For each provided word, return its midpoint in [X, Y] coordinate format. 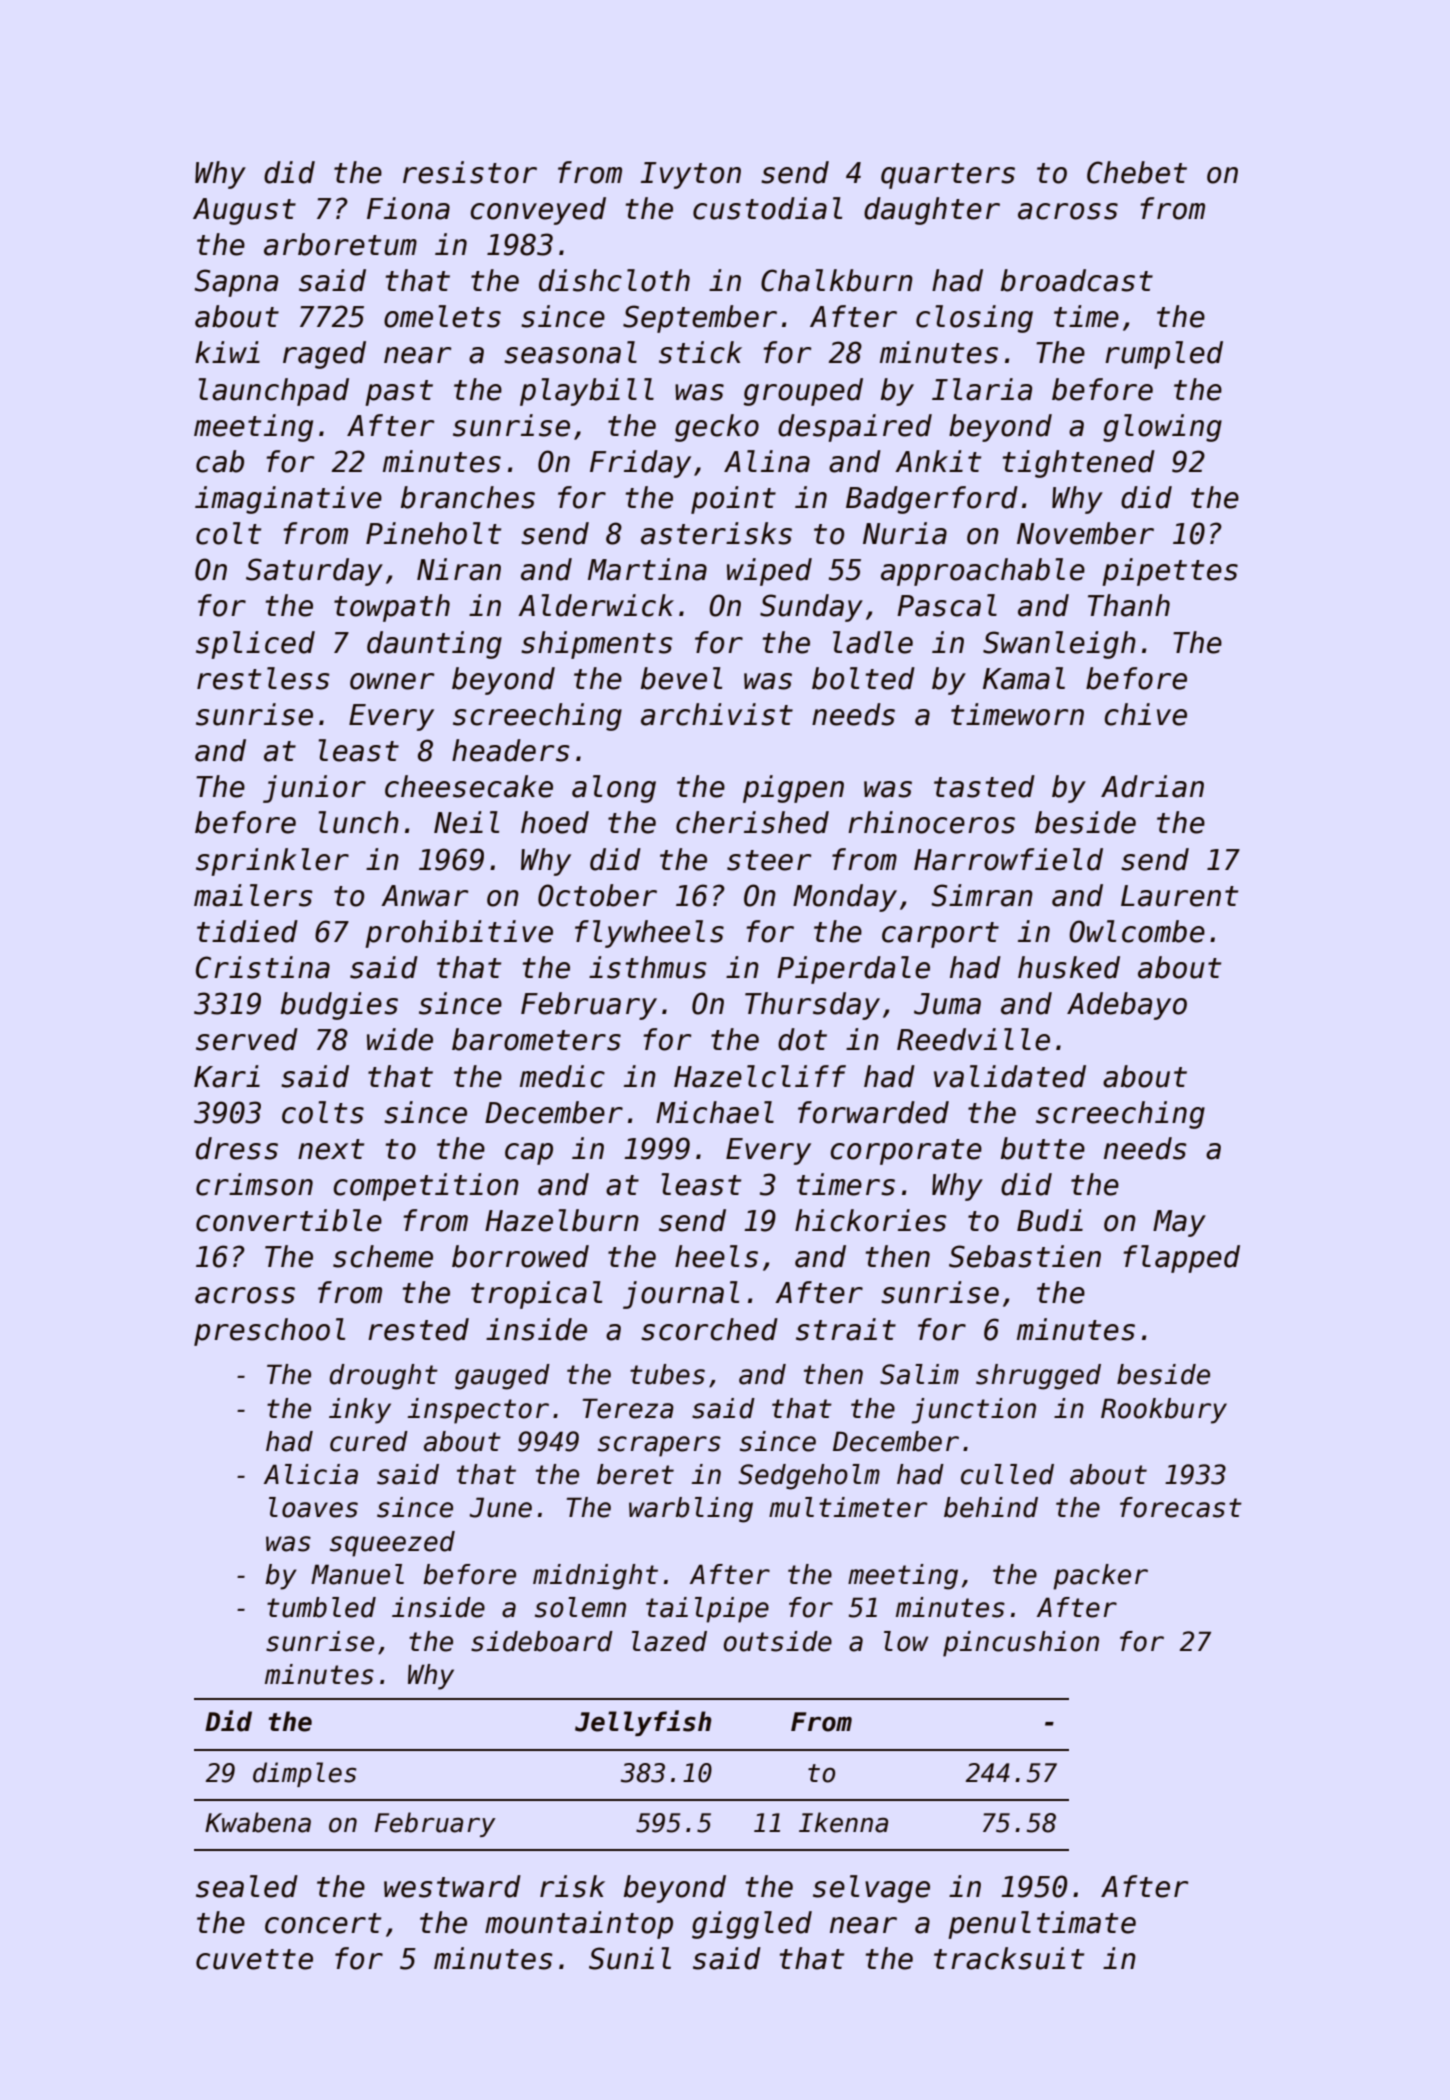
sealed [247, 1886]
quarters [948, 176]
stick [700, 352]
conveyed [538, 211]
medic [562, 1076]
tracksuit [1009, 1958]
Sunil [630, 1958]
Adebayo [1127, 1006]
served [247, 1039]
